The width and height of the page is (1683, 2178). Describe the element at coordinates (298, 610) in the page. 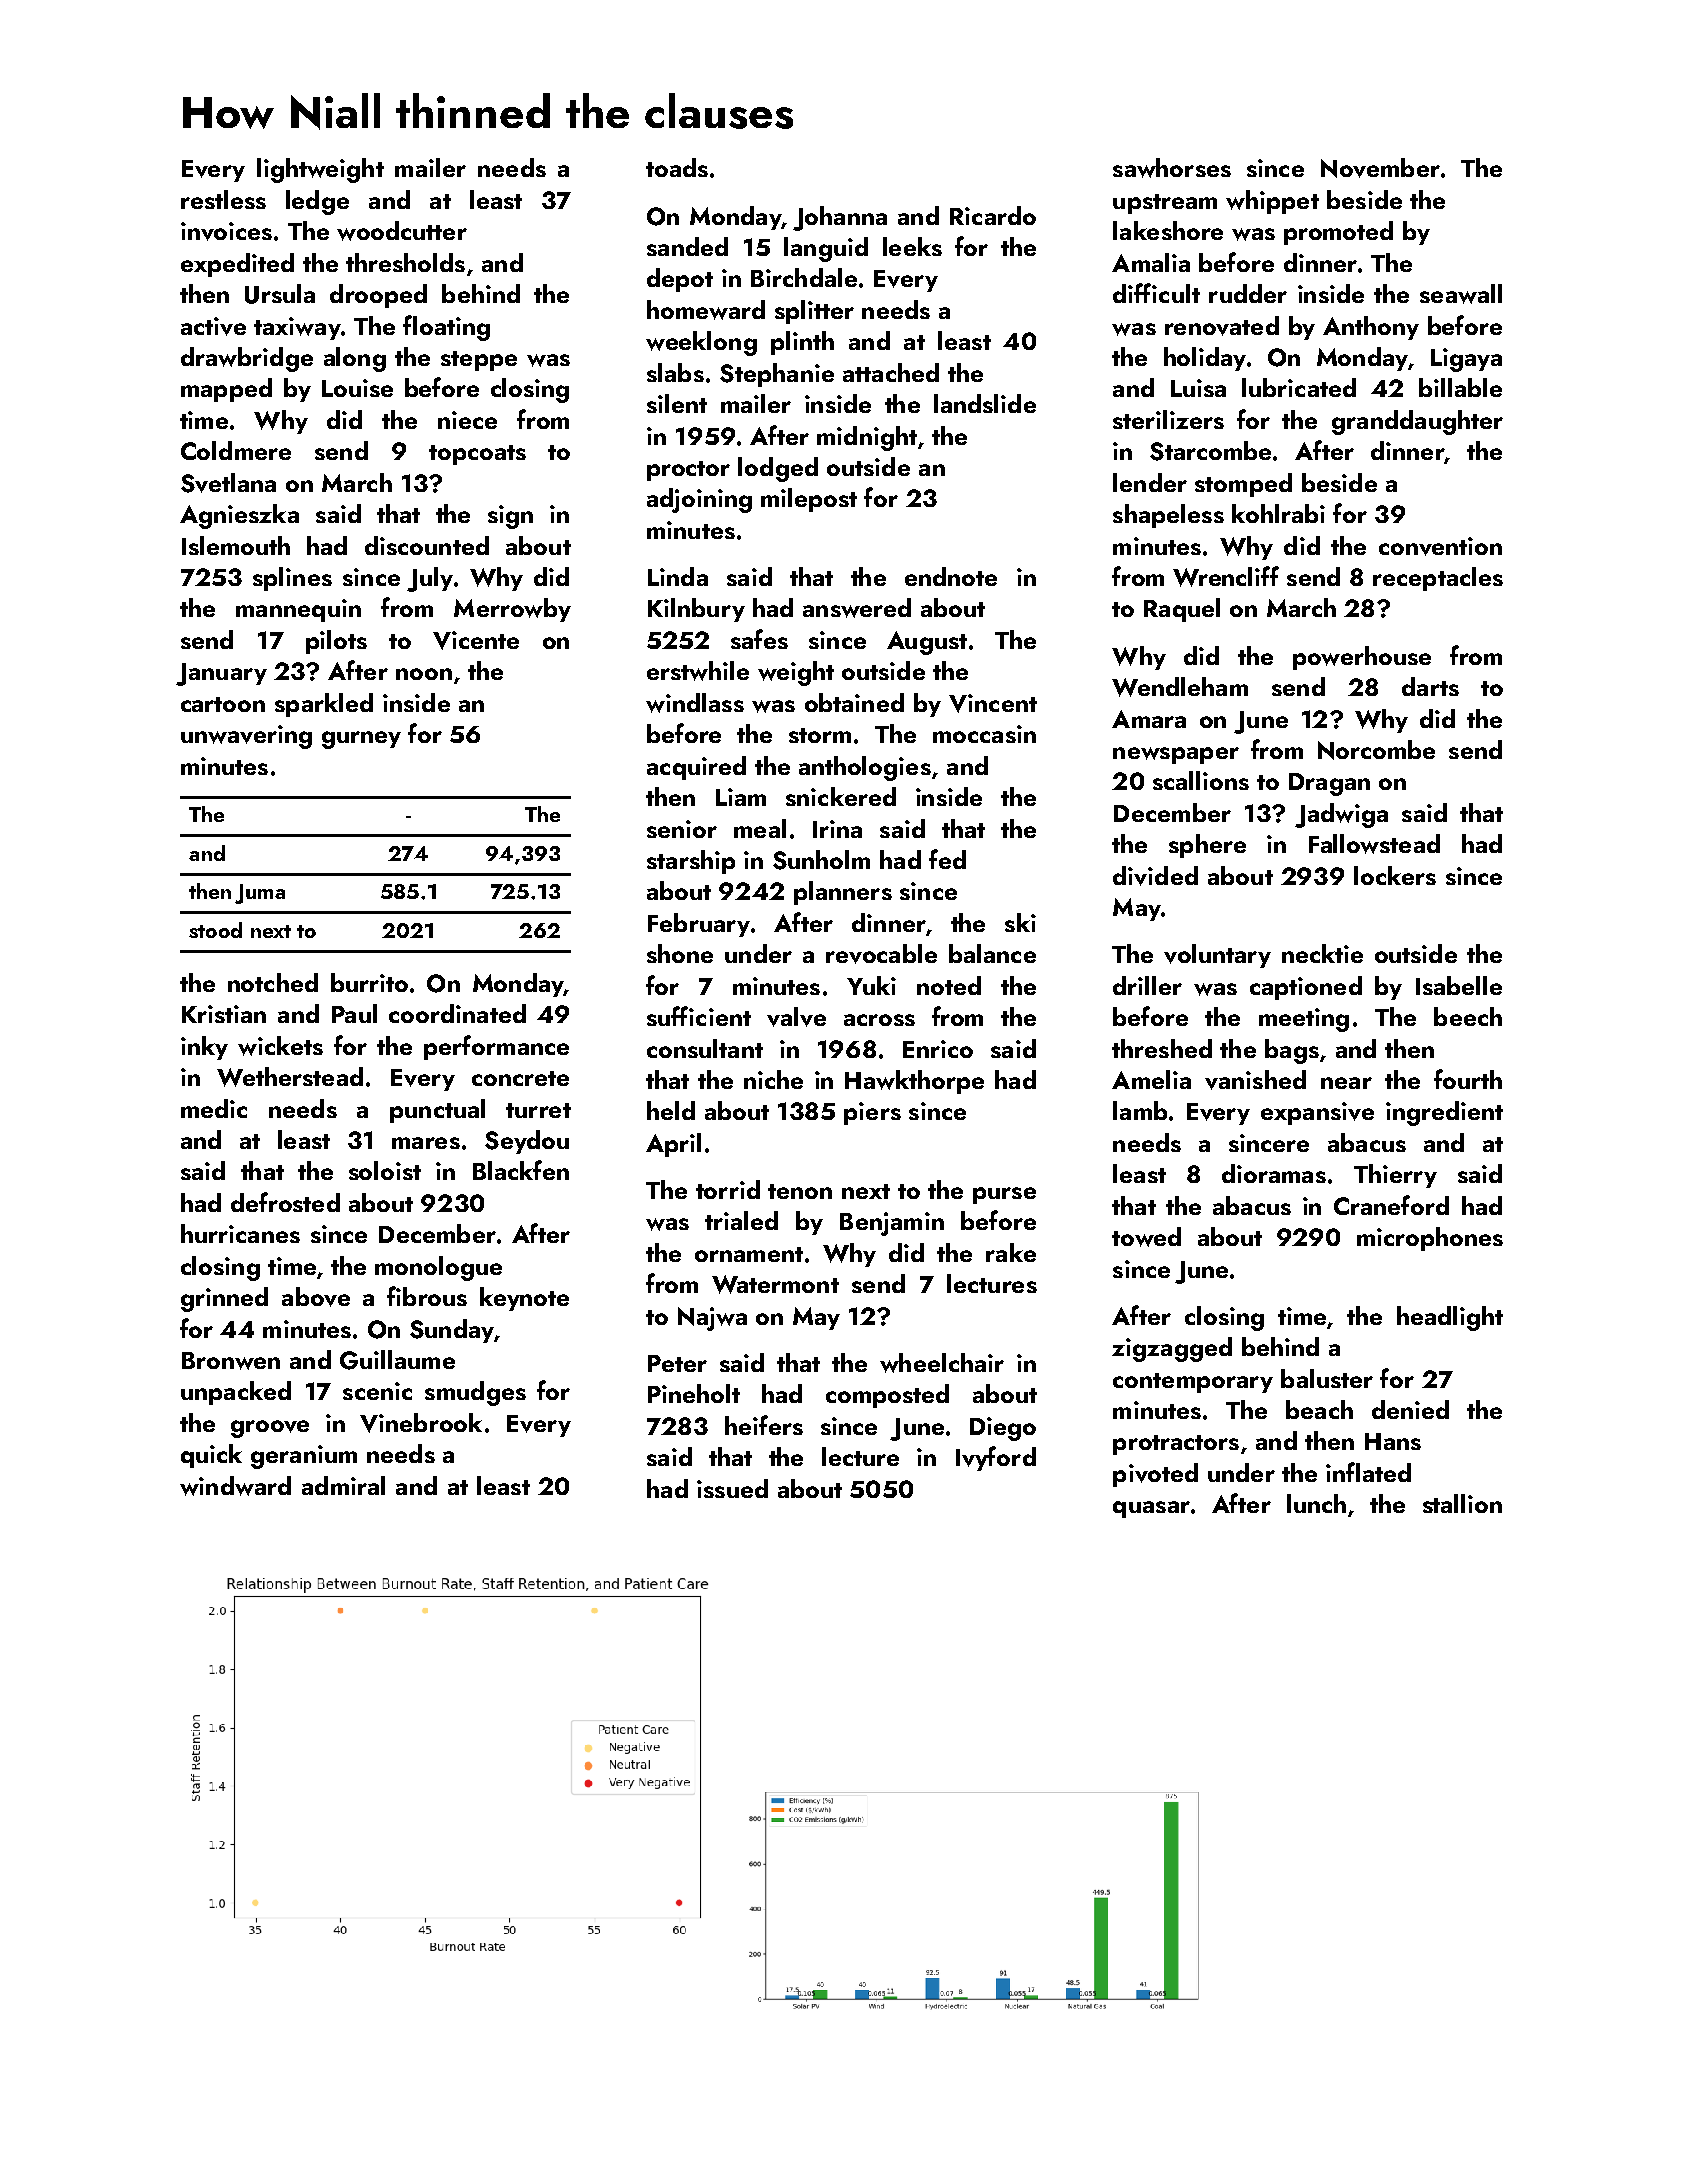

I see `mannequin` at that location.
